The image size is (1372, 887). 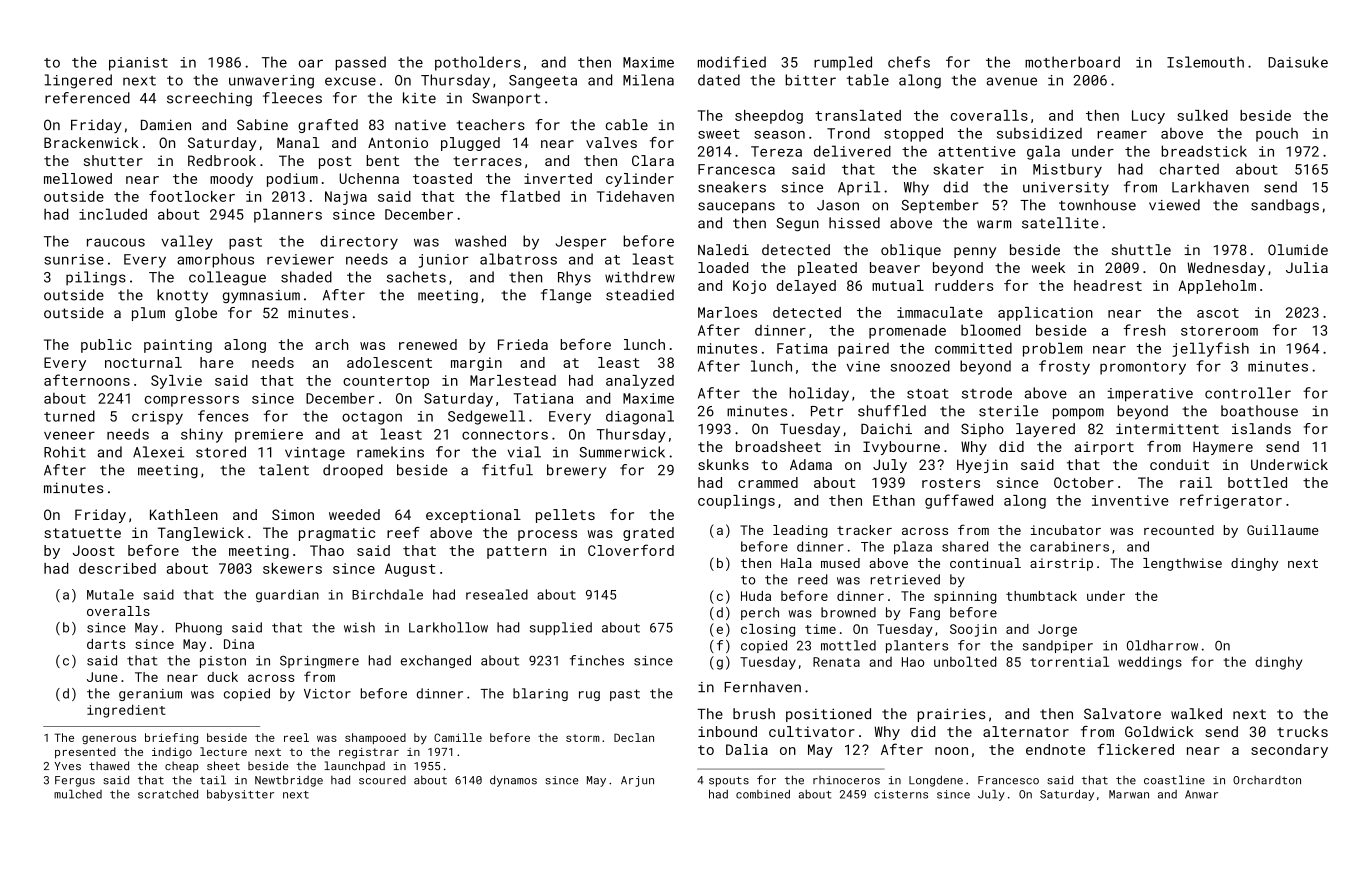 What do you see at coordinates (138, 64) in the page?
I see `pianist` at bounding box center [138, 64].
